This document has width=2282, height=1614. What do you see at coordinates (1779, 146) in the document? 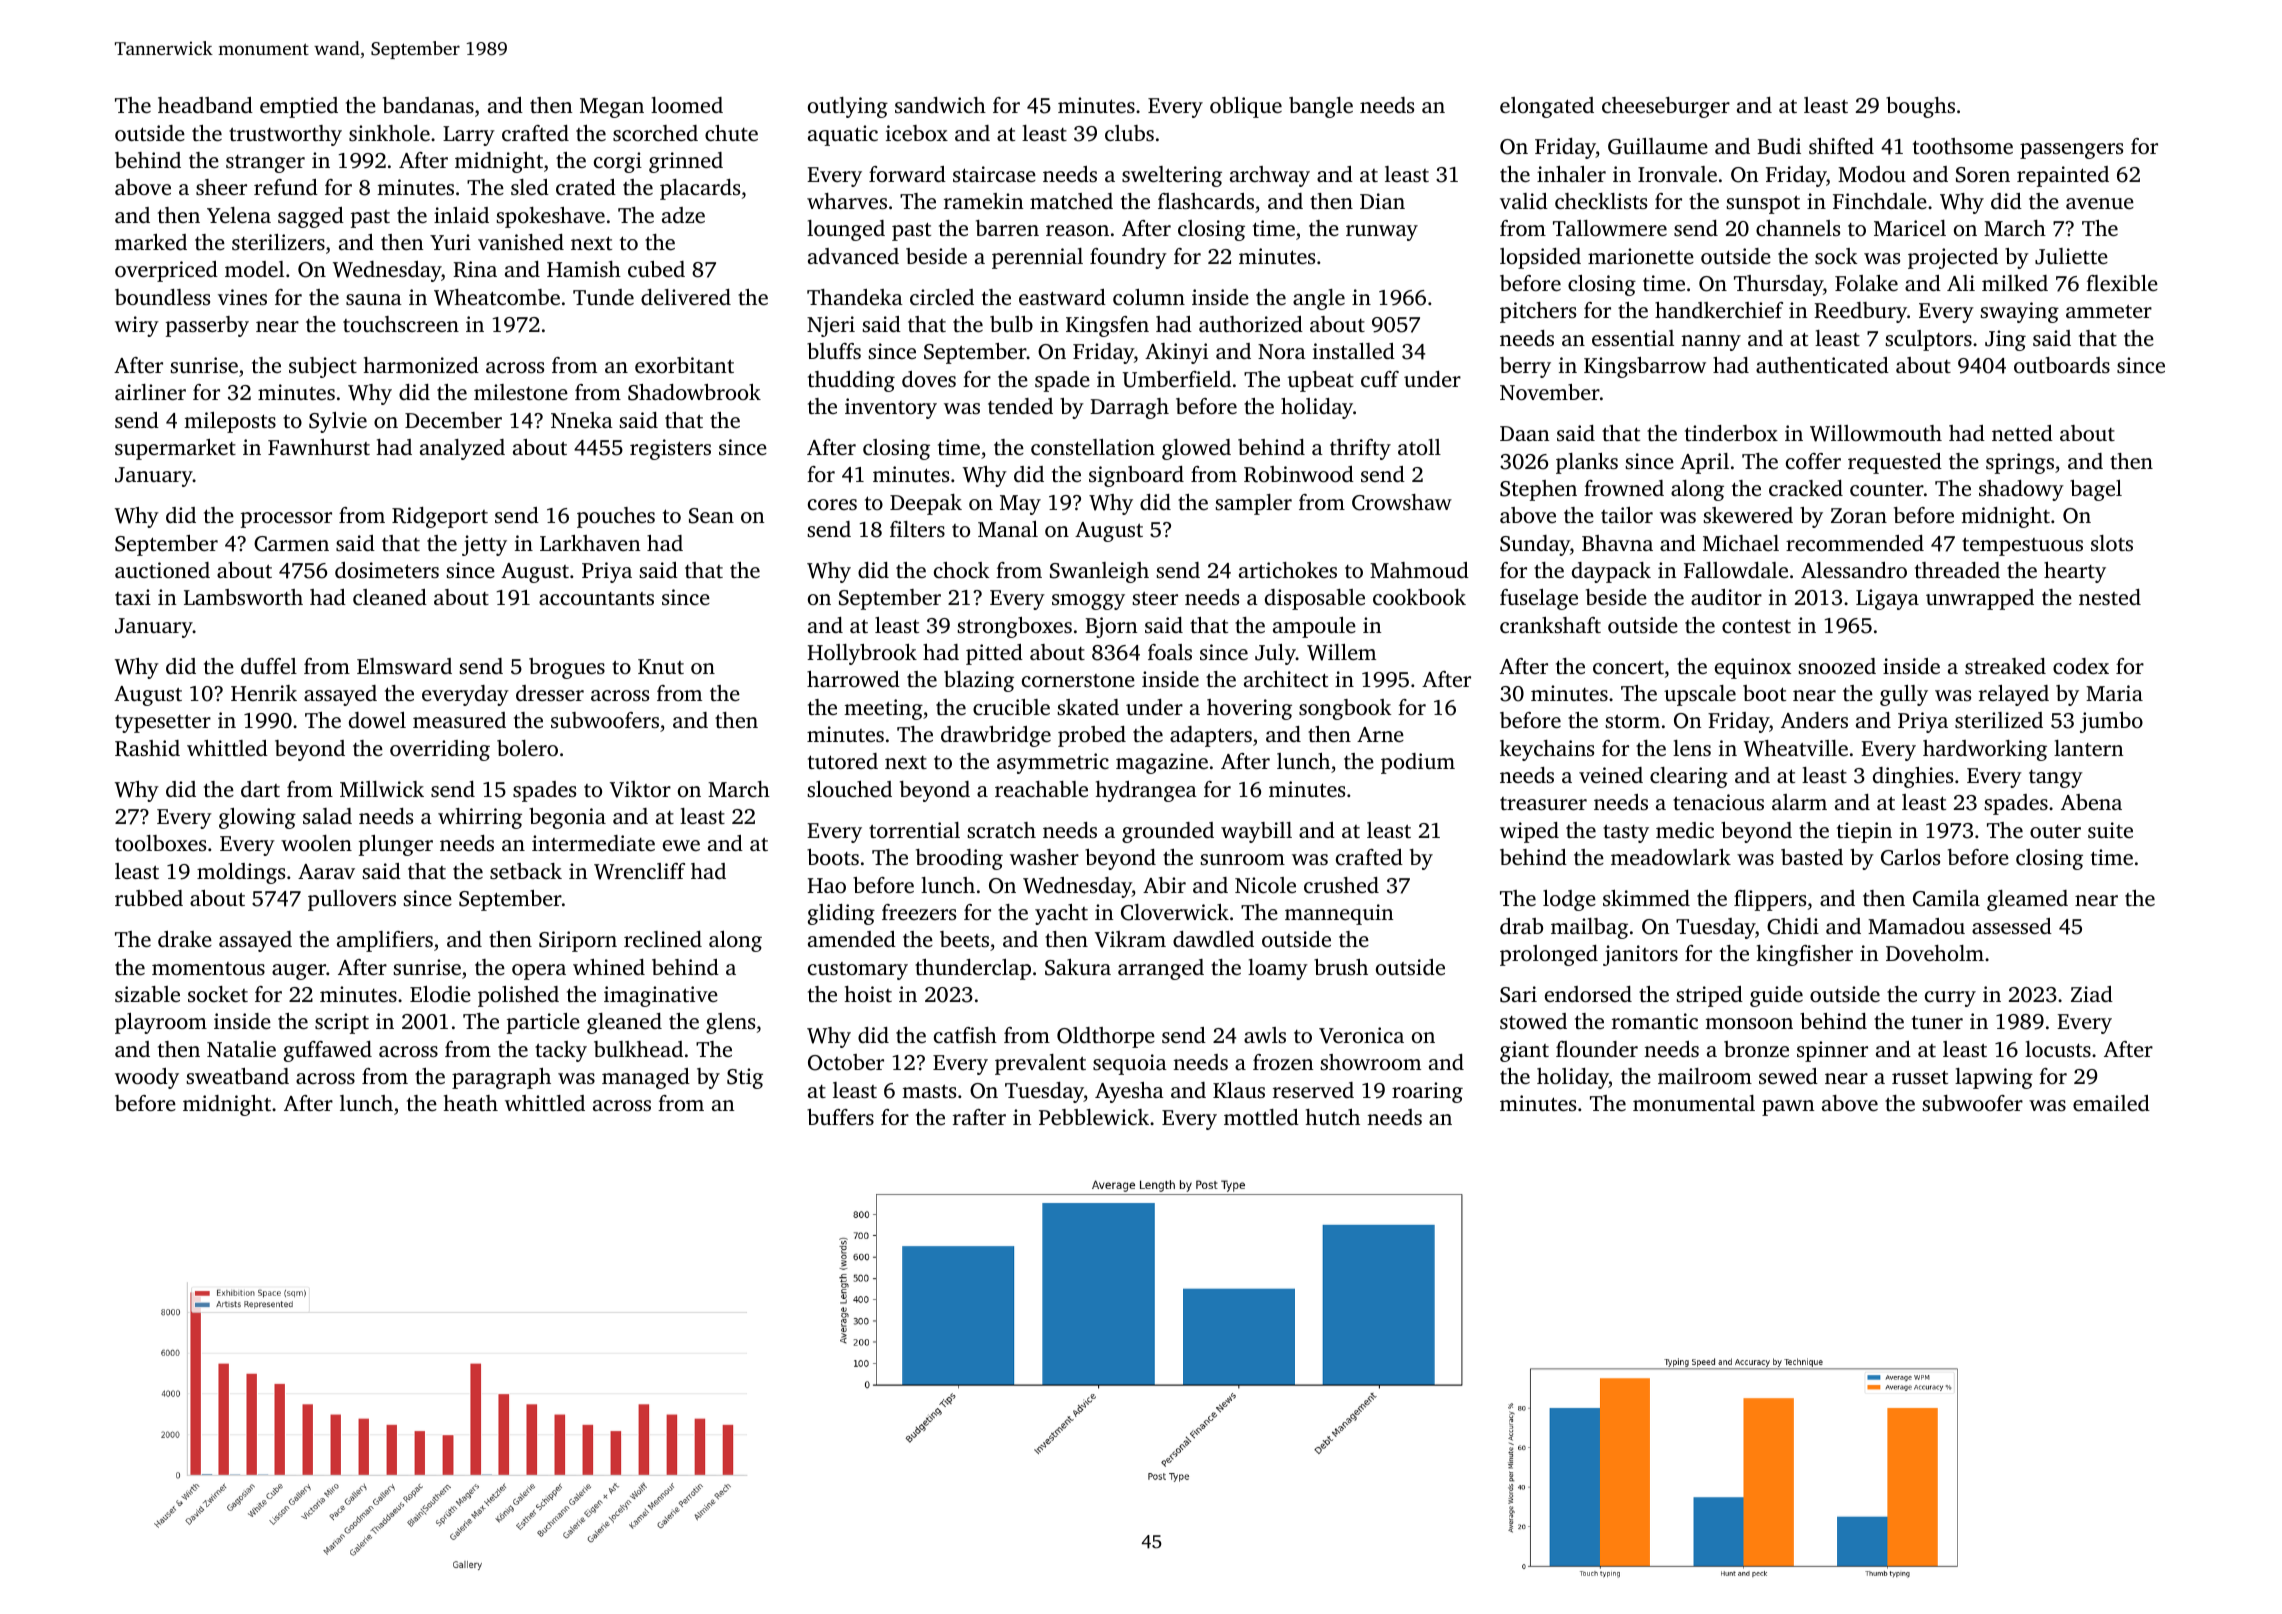
I see `Budi` at bounding box center [1779, 146].
